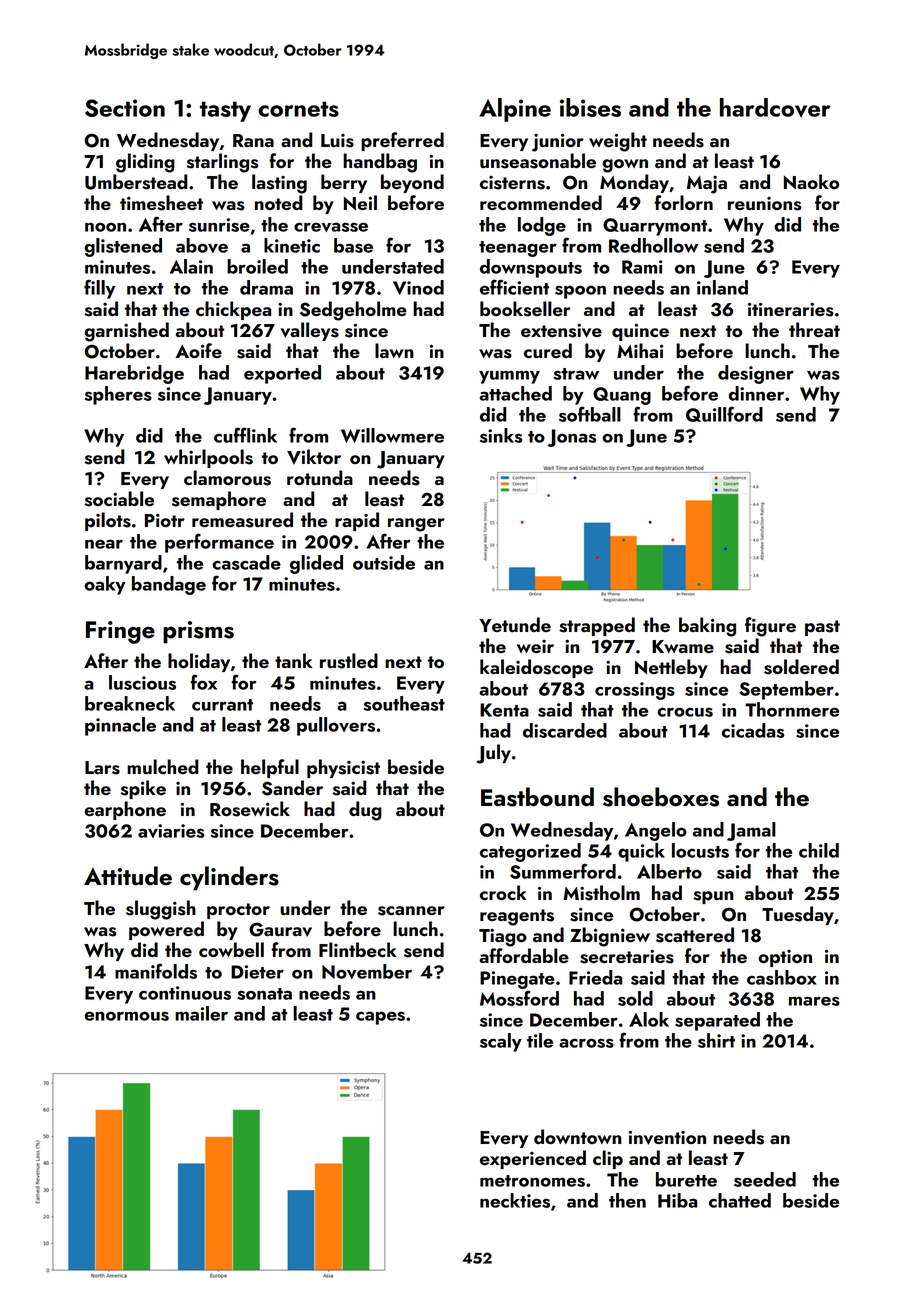 The image size is (924, 1314). Describe the element at coordinates (814, 1001) in the screenshot. I see `mares` at that location.
